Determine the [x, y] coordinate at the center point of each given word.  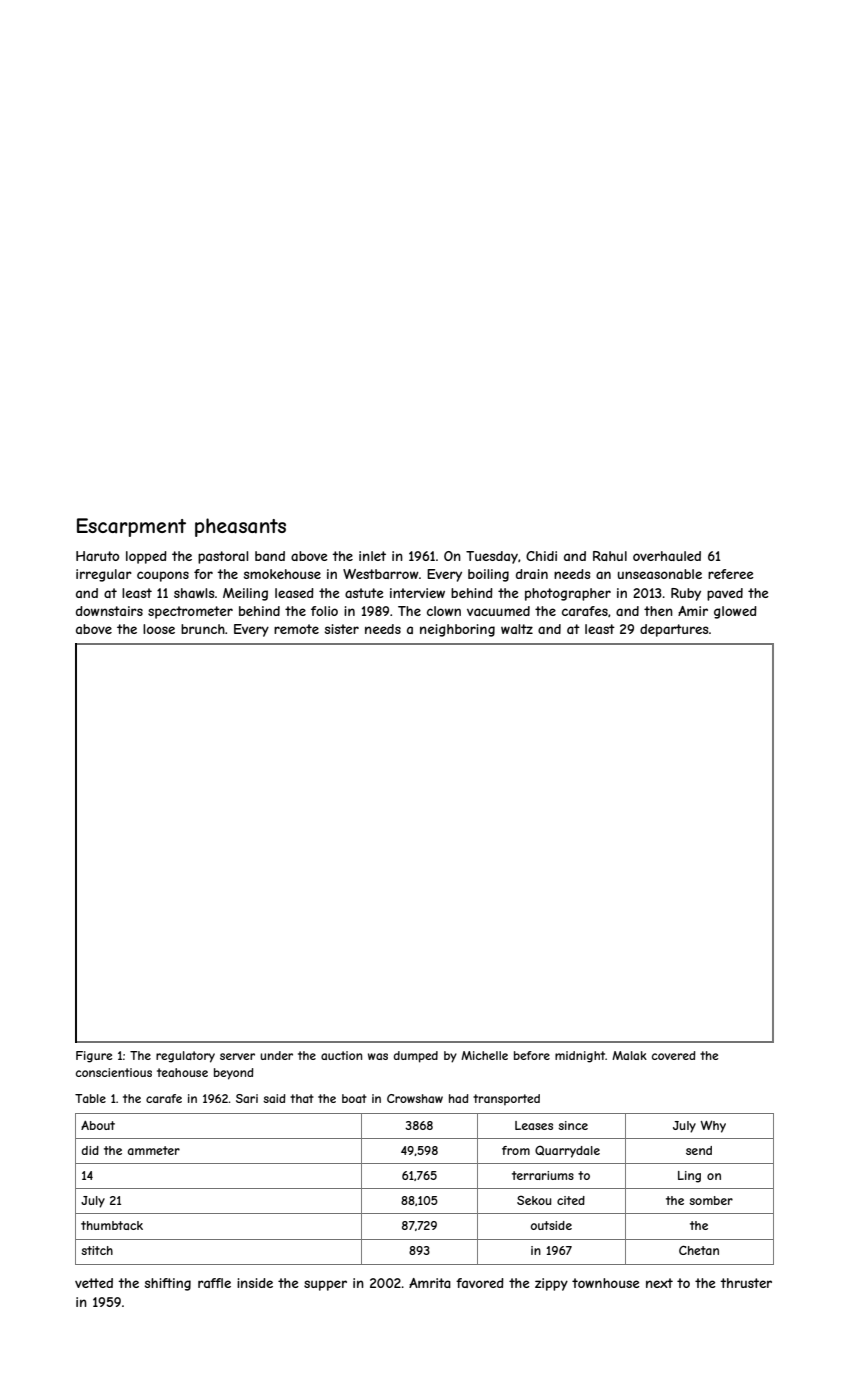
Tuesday [492, 557]
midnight [580, 1057]
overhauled [667, 556]
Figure [94, 1057]
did [90, 1150]
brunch [203, 629]
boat [354, 1098]
